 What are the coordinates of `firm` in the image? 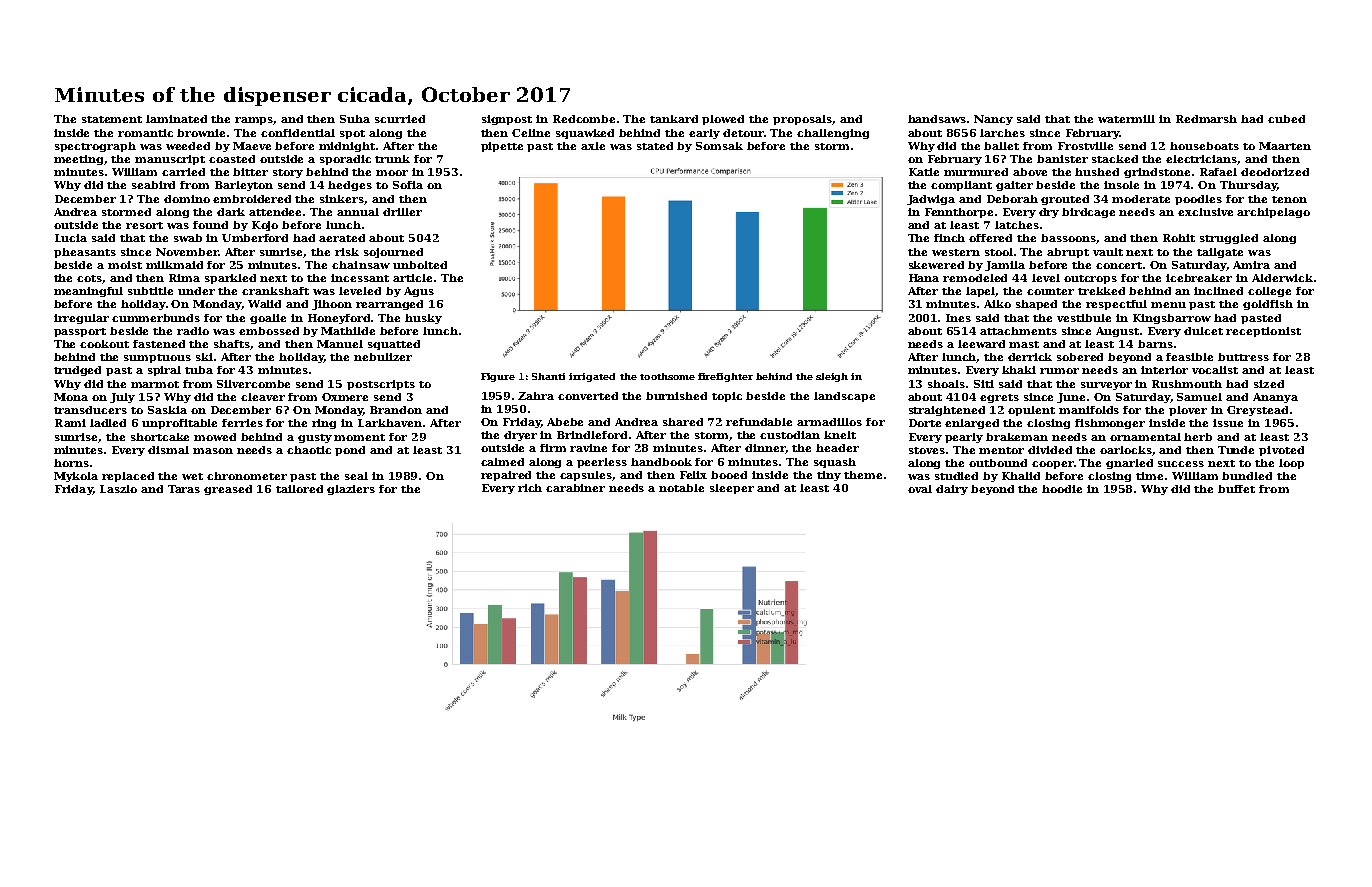 It's located at (553, 448).
